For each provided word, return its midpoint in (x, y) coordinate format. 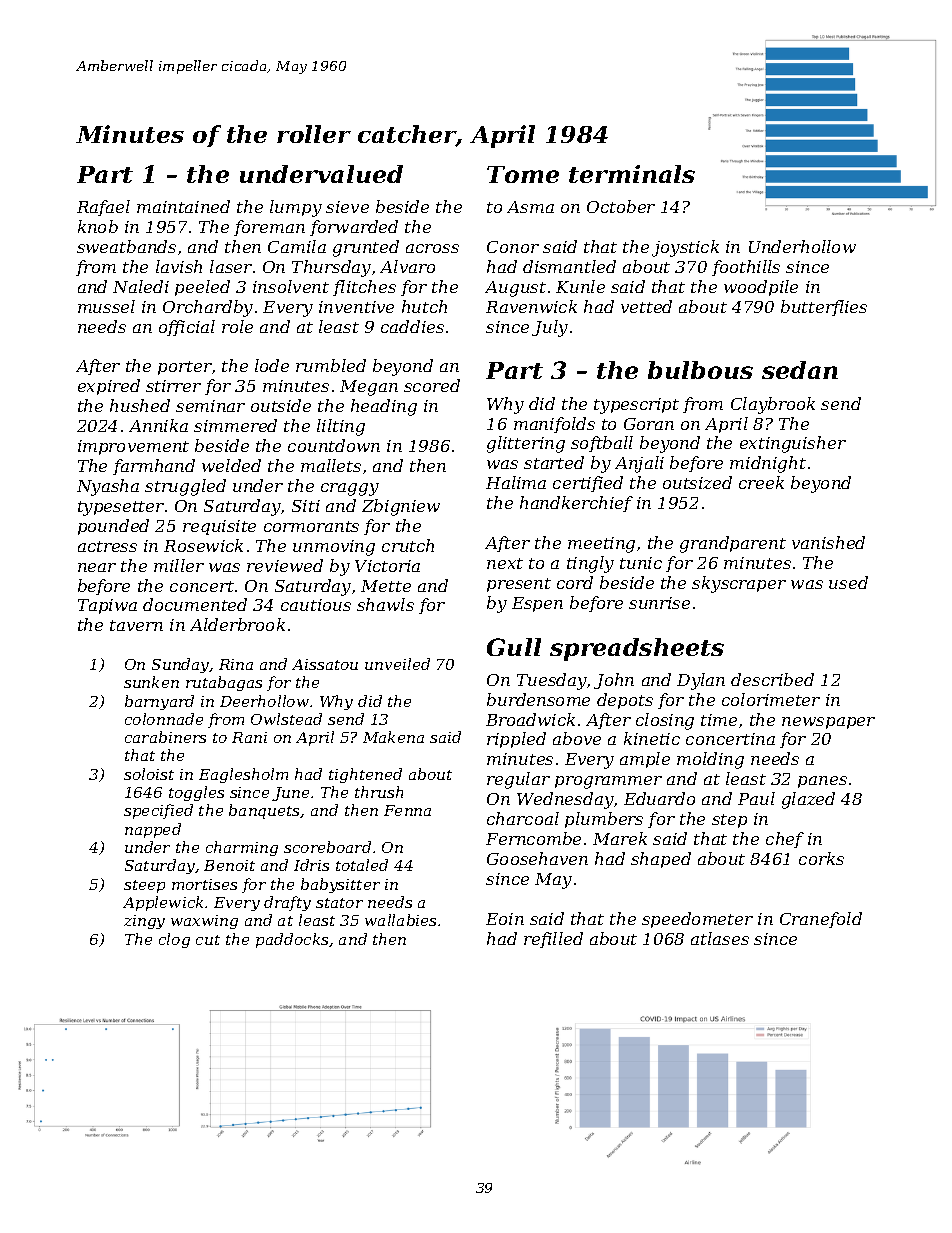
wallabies (400, 920)
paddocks (292, 940)
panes (822, 782)
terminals (632, 174)
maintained (183, 206)
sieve (347, 207)
